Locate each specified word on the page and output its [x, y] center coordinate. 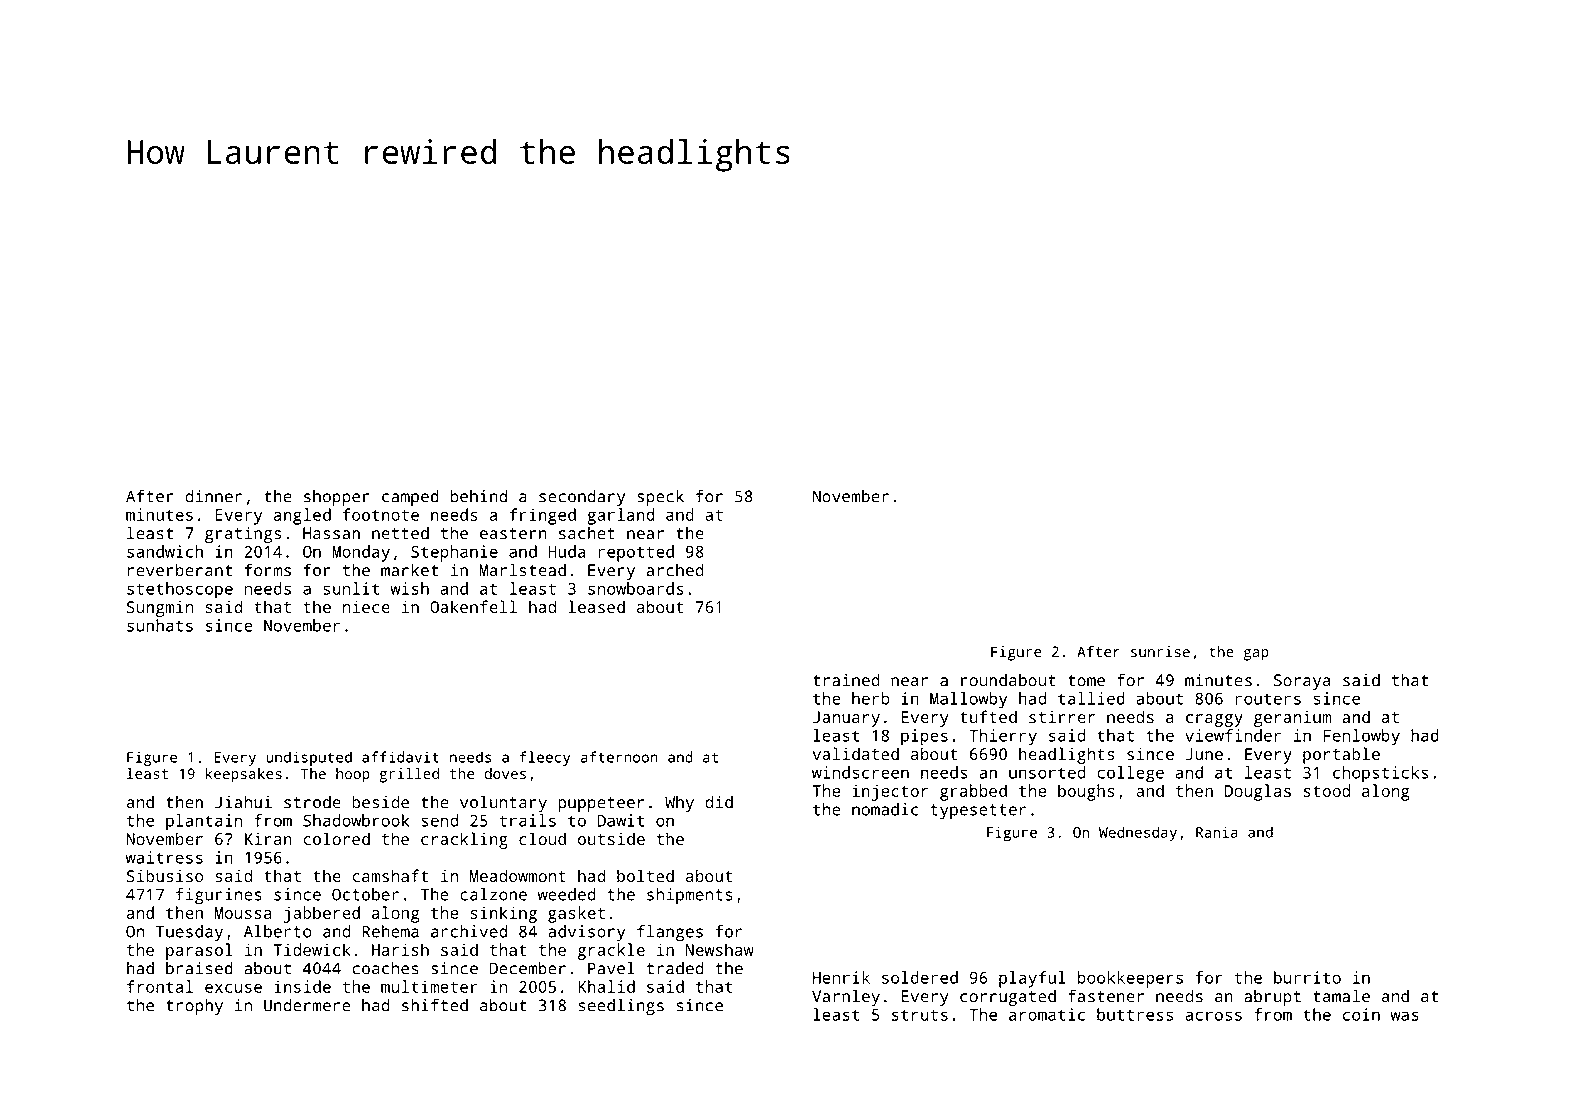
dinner [213, 496]
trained [846, 680]
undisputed [309, 758]
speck [660, 498]
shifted [435, 1005]
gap [1256, 655]
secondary [582, 498]
